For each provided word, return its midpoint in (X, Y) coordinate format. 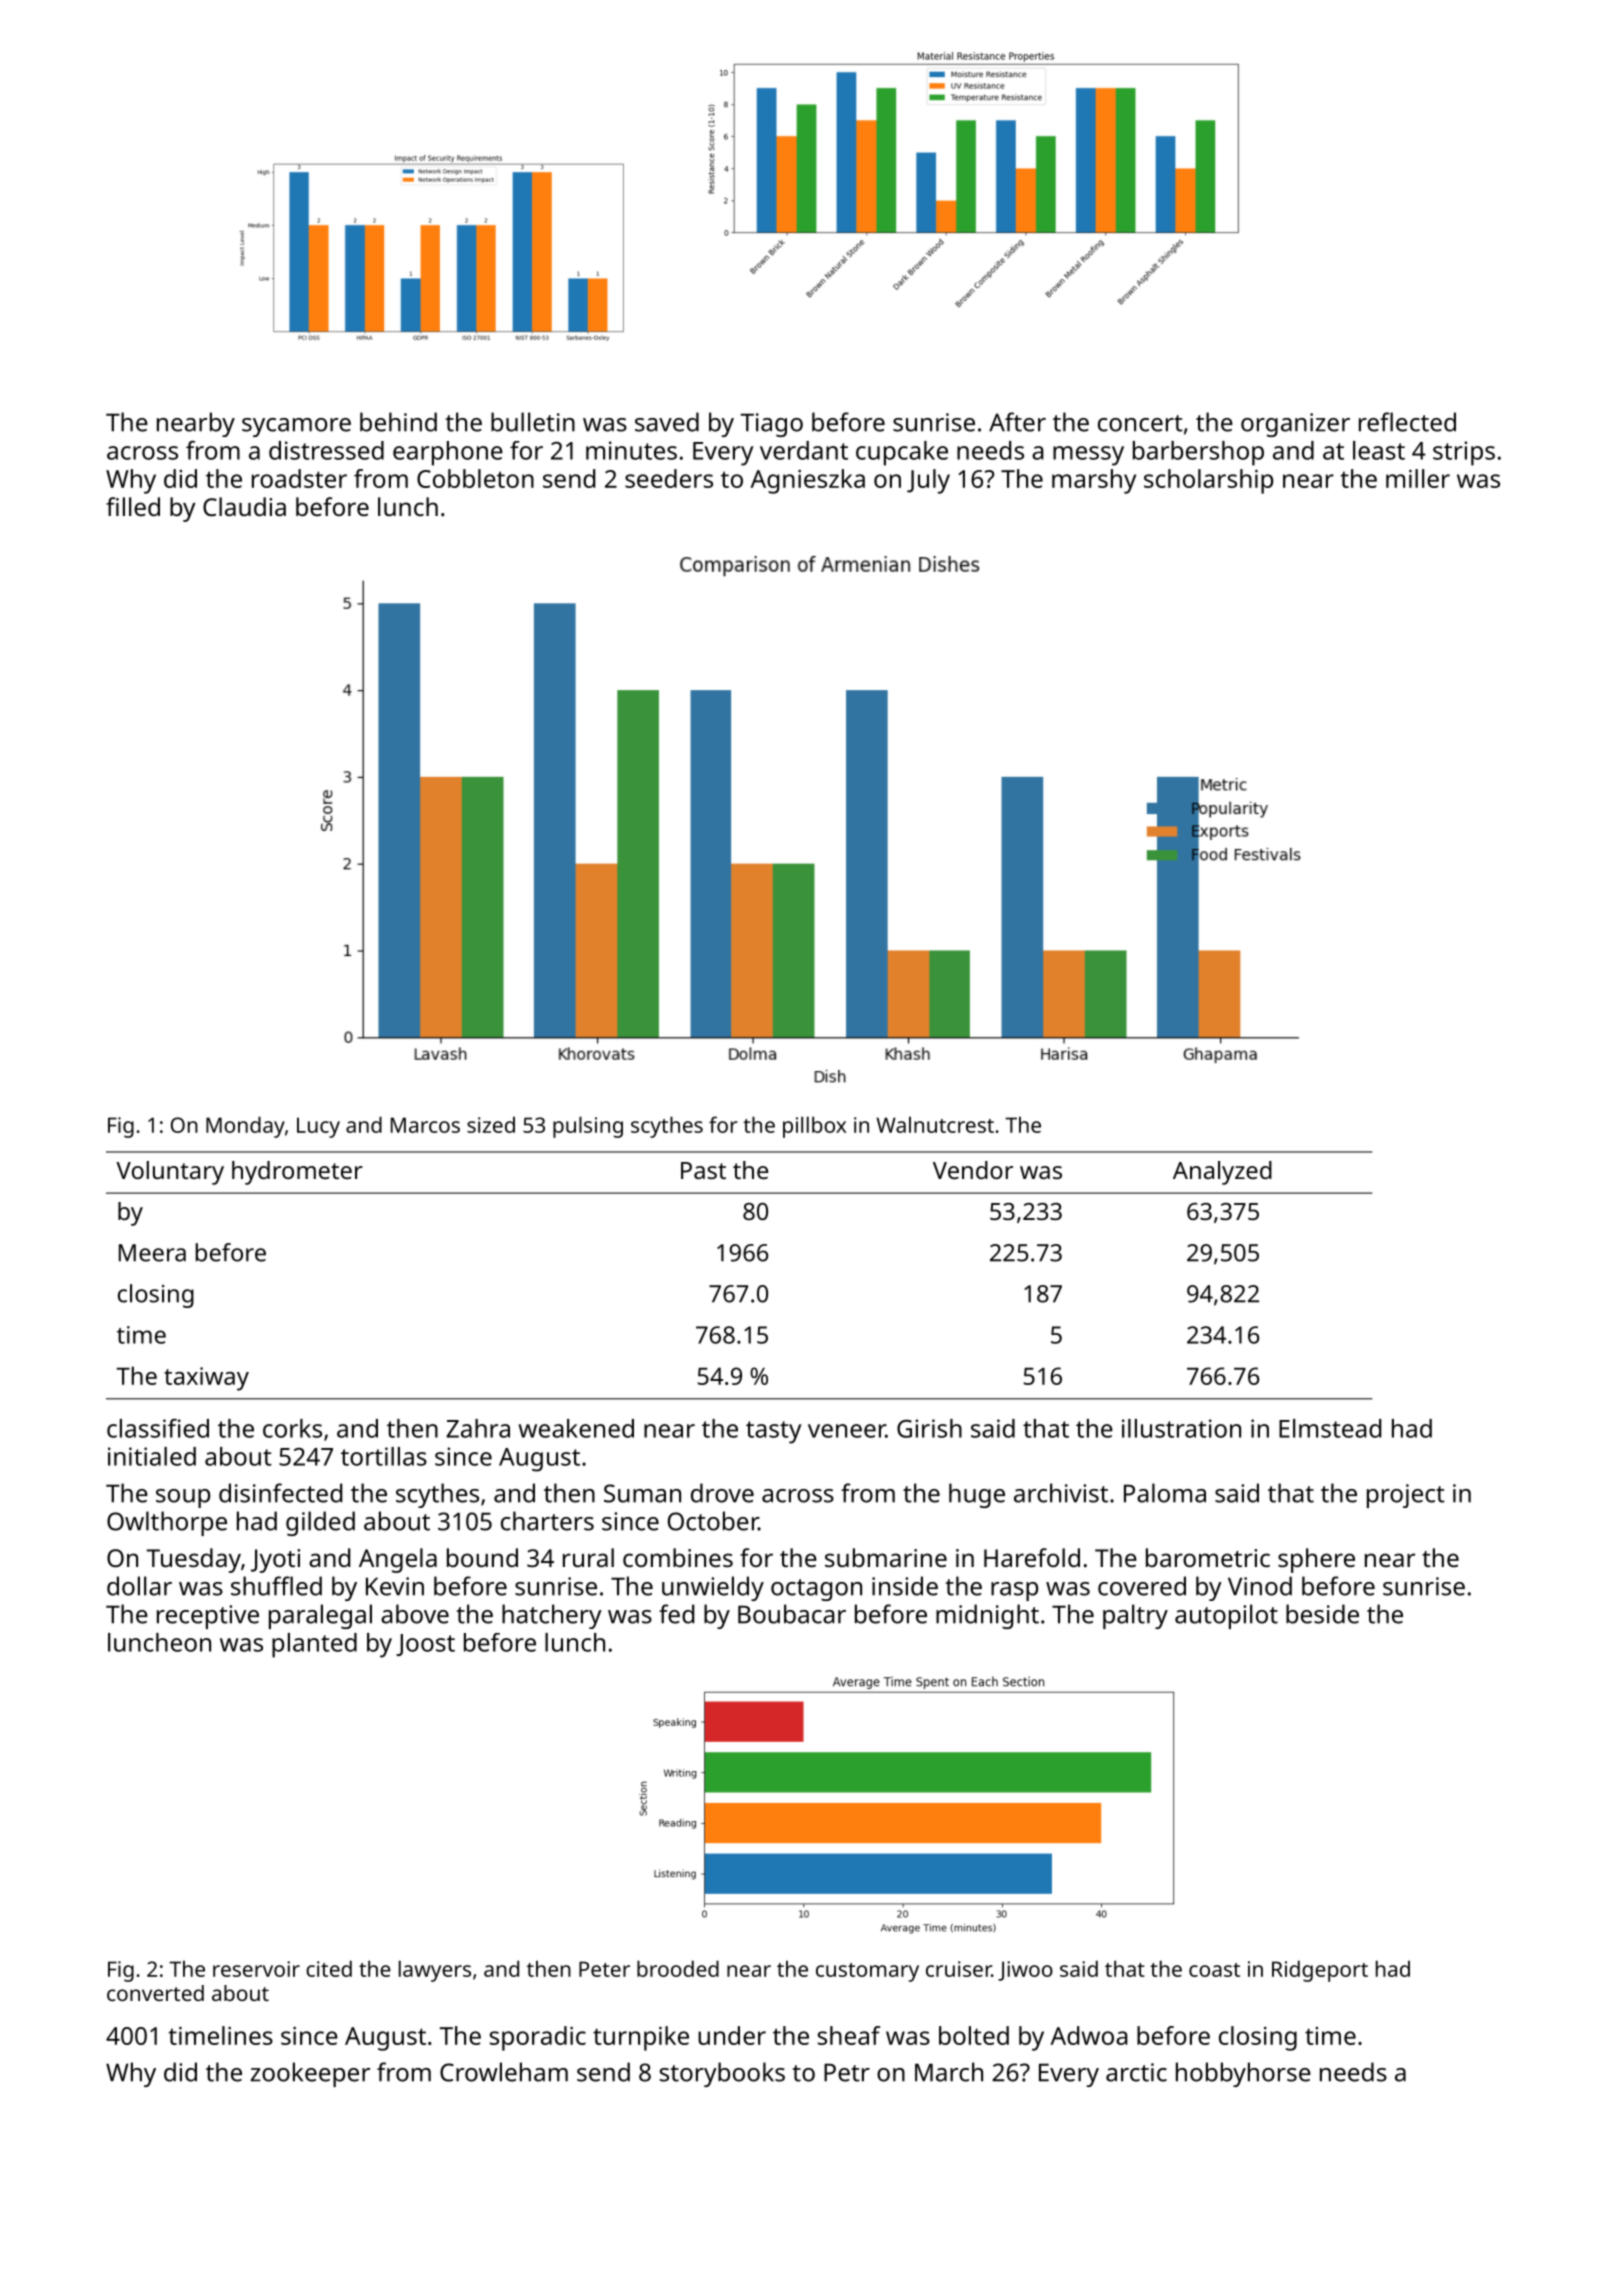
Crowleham (504, 2072)
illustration (1181, 1428)
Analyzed (1222, 1173)
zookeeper (310, 2074)
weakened (576, 1428)
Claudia (244, 506)
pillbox (814, 1127)
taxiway (206, 1379)
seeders (669, 478)
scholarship (1208, 481)
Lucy (318, 1127)
